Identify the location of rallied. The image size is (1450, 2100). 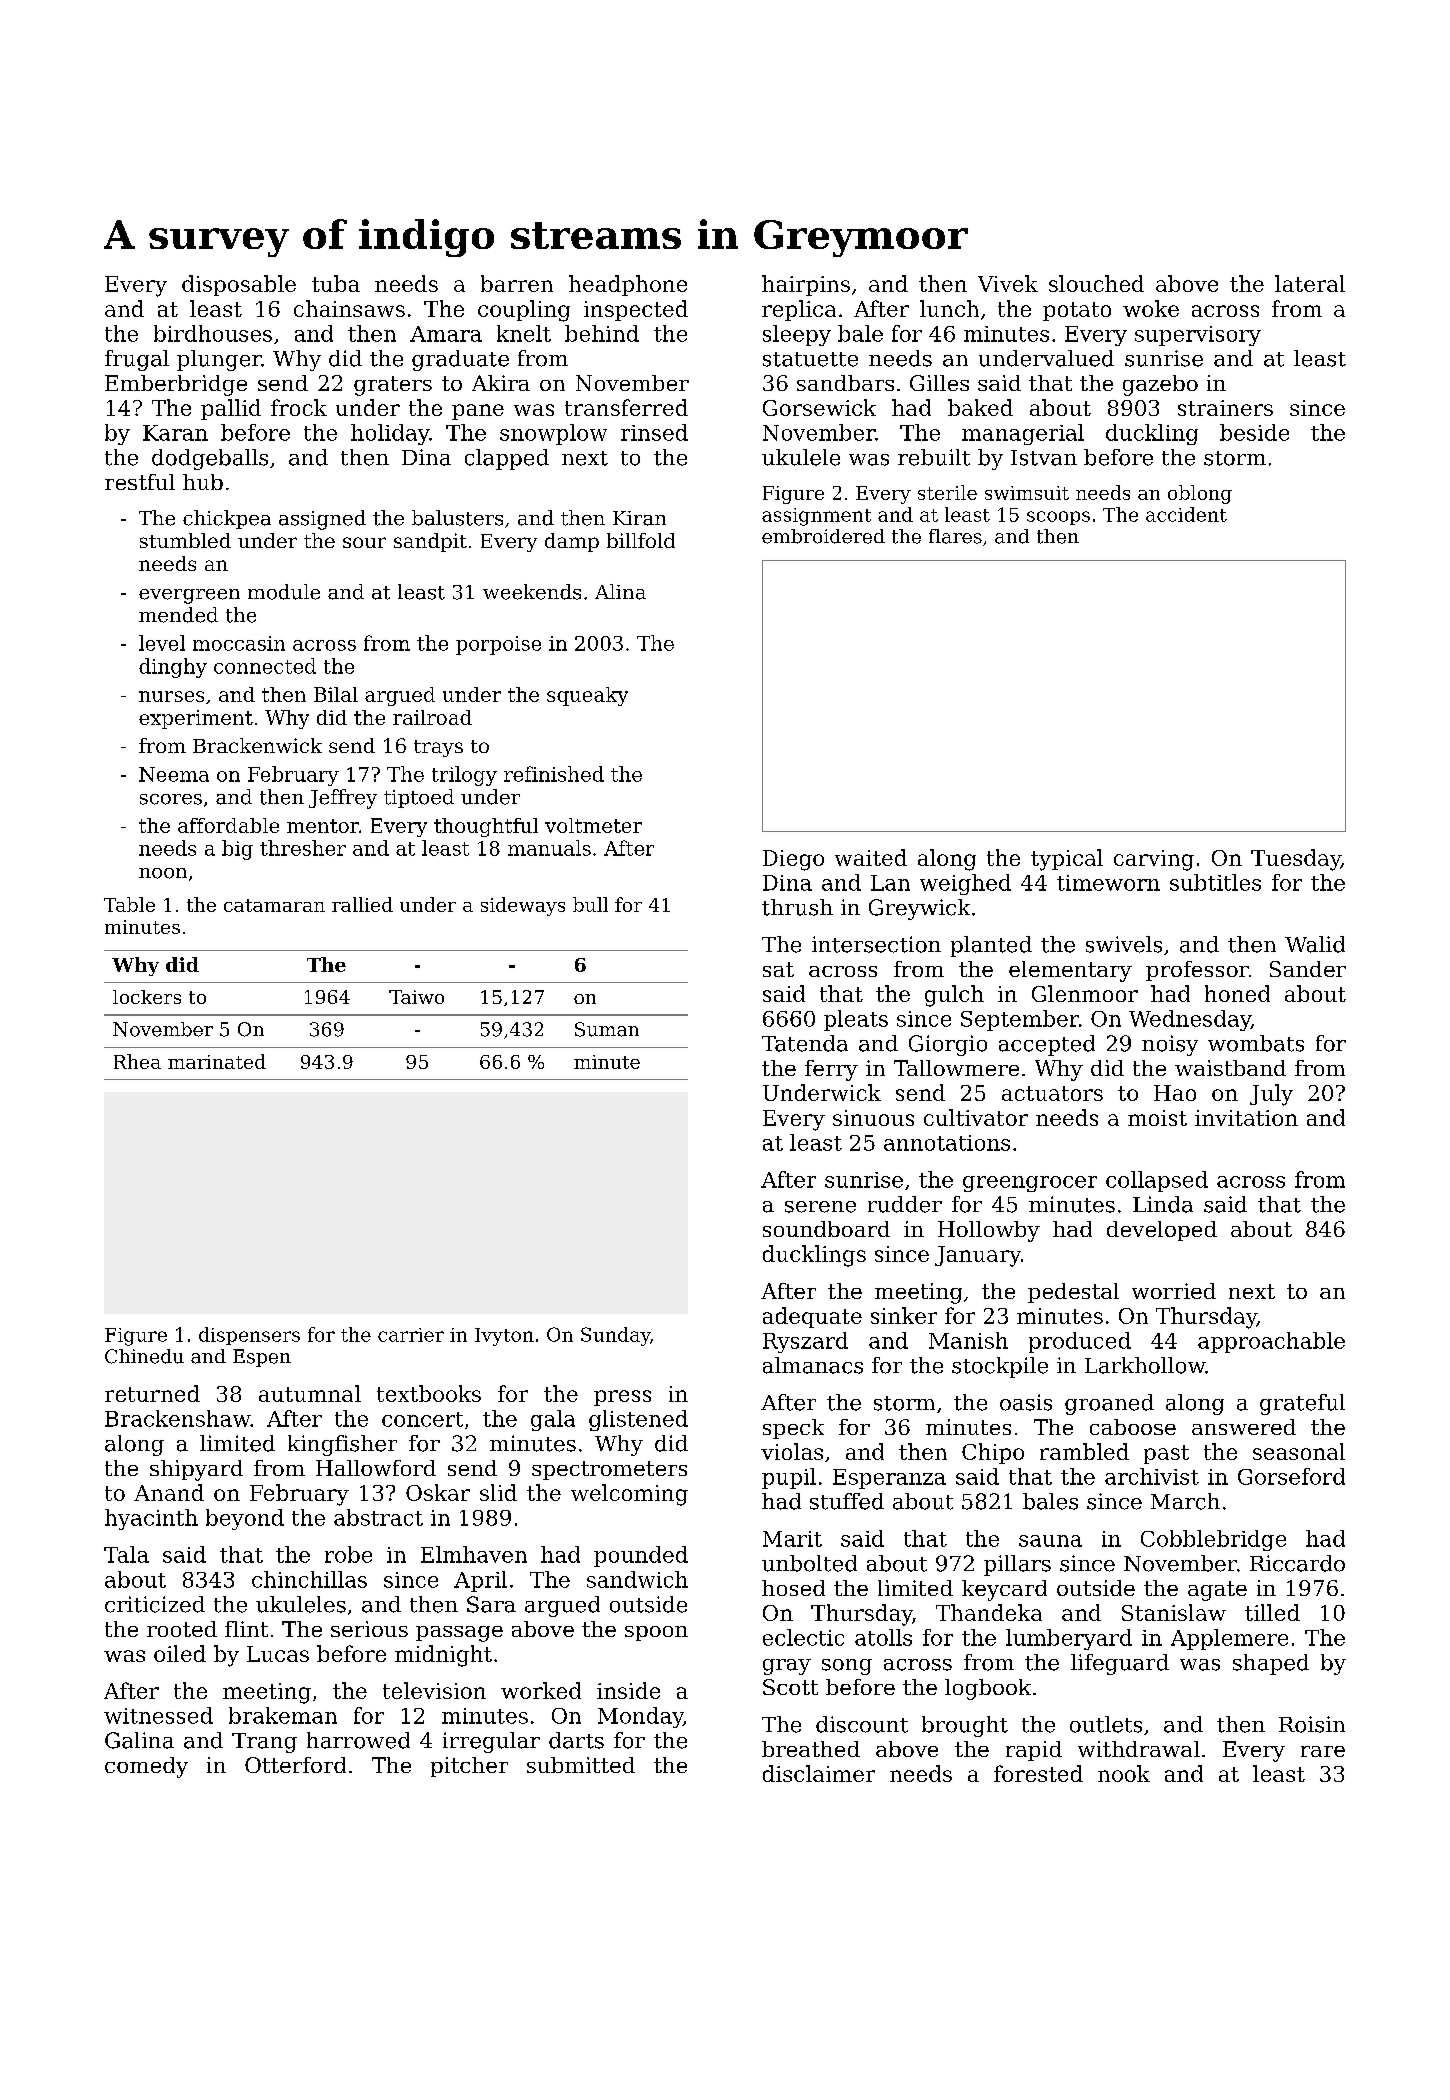
(362, 904).
